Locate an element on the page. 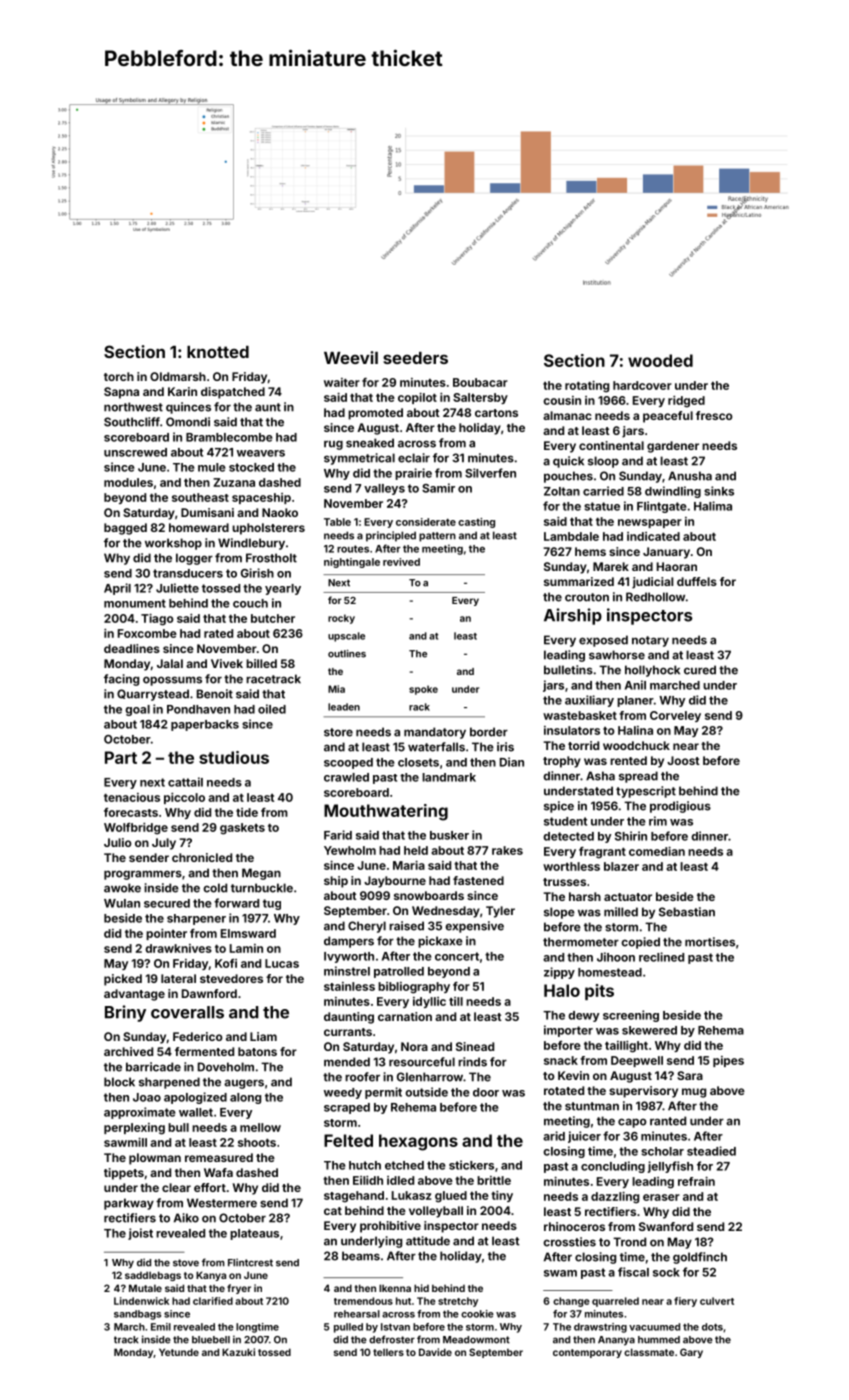 The height and width of the document is (1400, 849). Yetunde is located at coordinates (179, 1352).
